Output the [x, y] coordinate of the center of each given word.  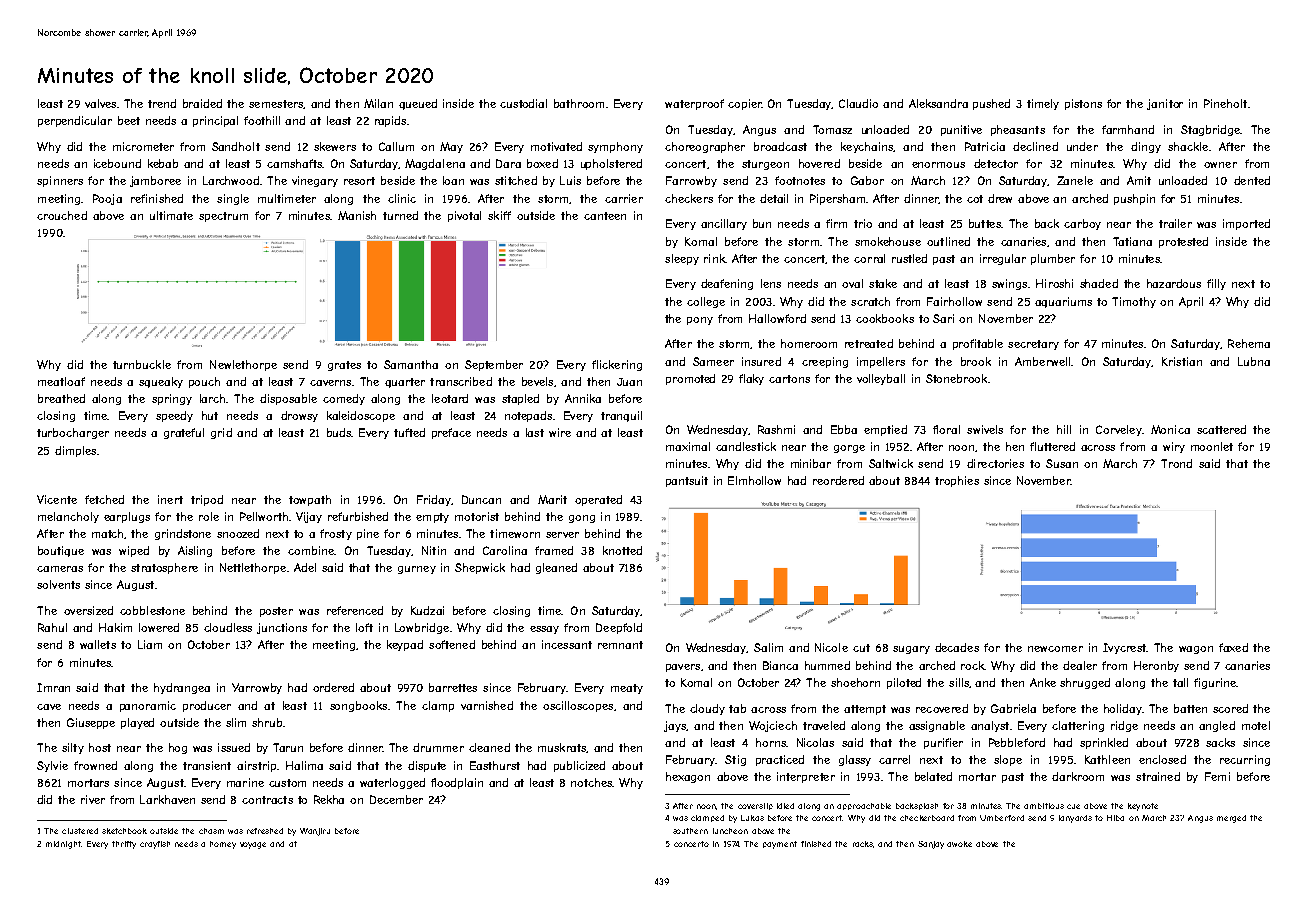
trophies [957, 481]
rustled [909, 258]
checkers [689, 198]
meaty [627, 689]
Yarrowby [257, 688]
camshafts [294, 163]
